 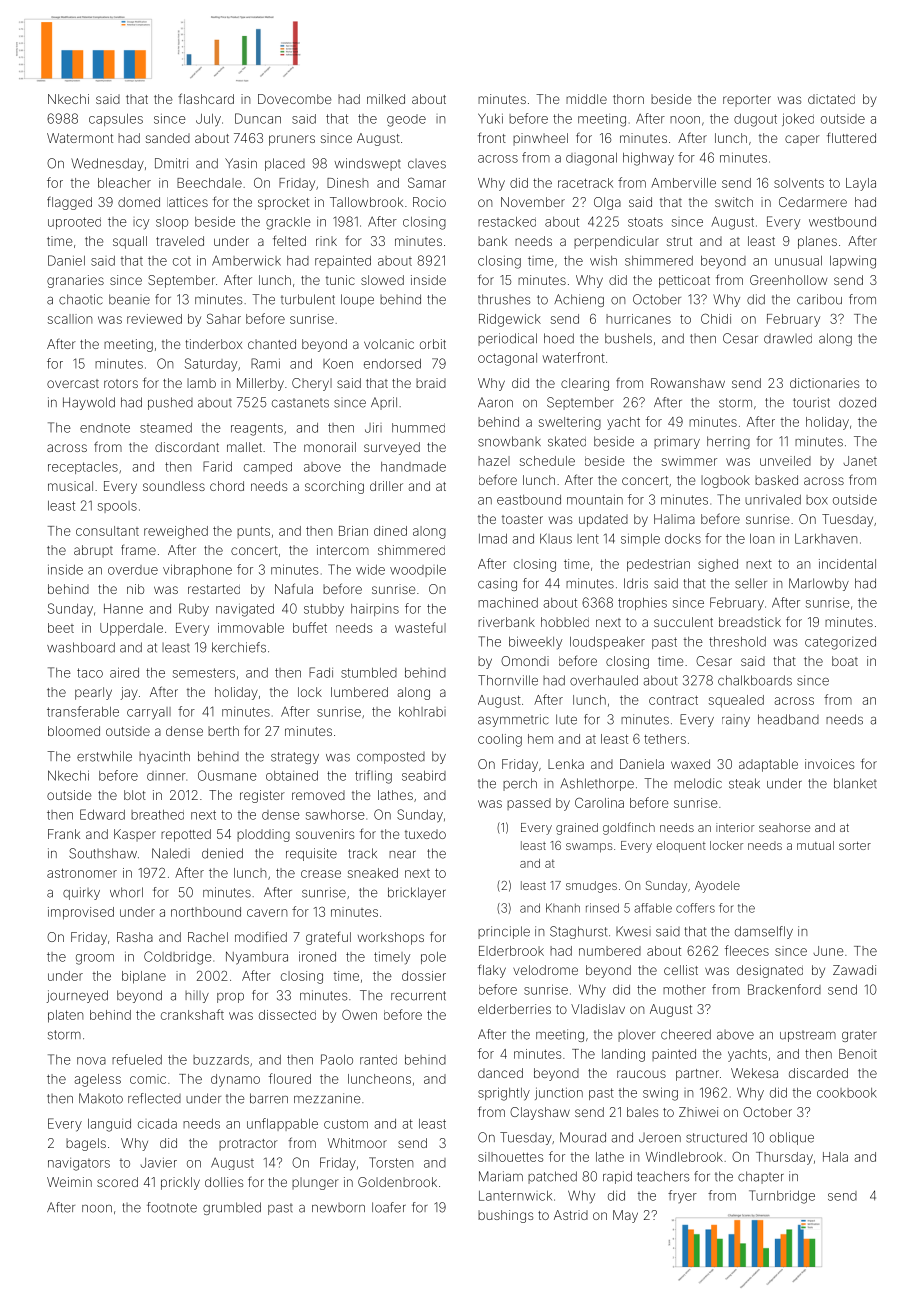 What do you see at coordinates (232, 1208) in the screenshot?
I see `grumbled` at bounding box center [232, 1208].
